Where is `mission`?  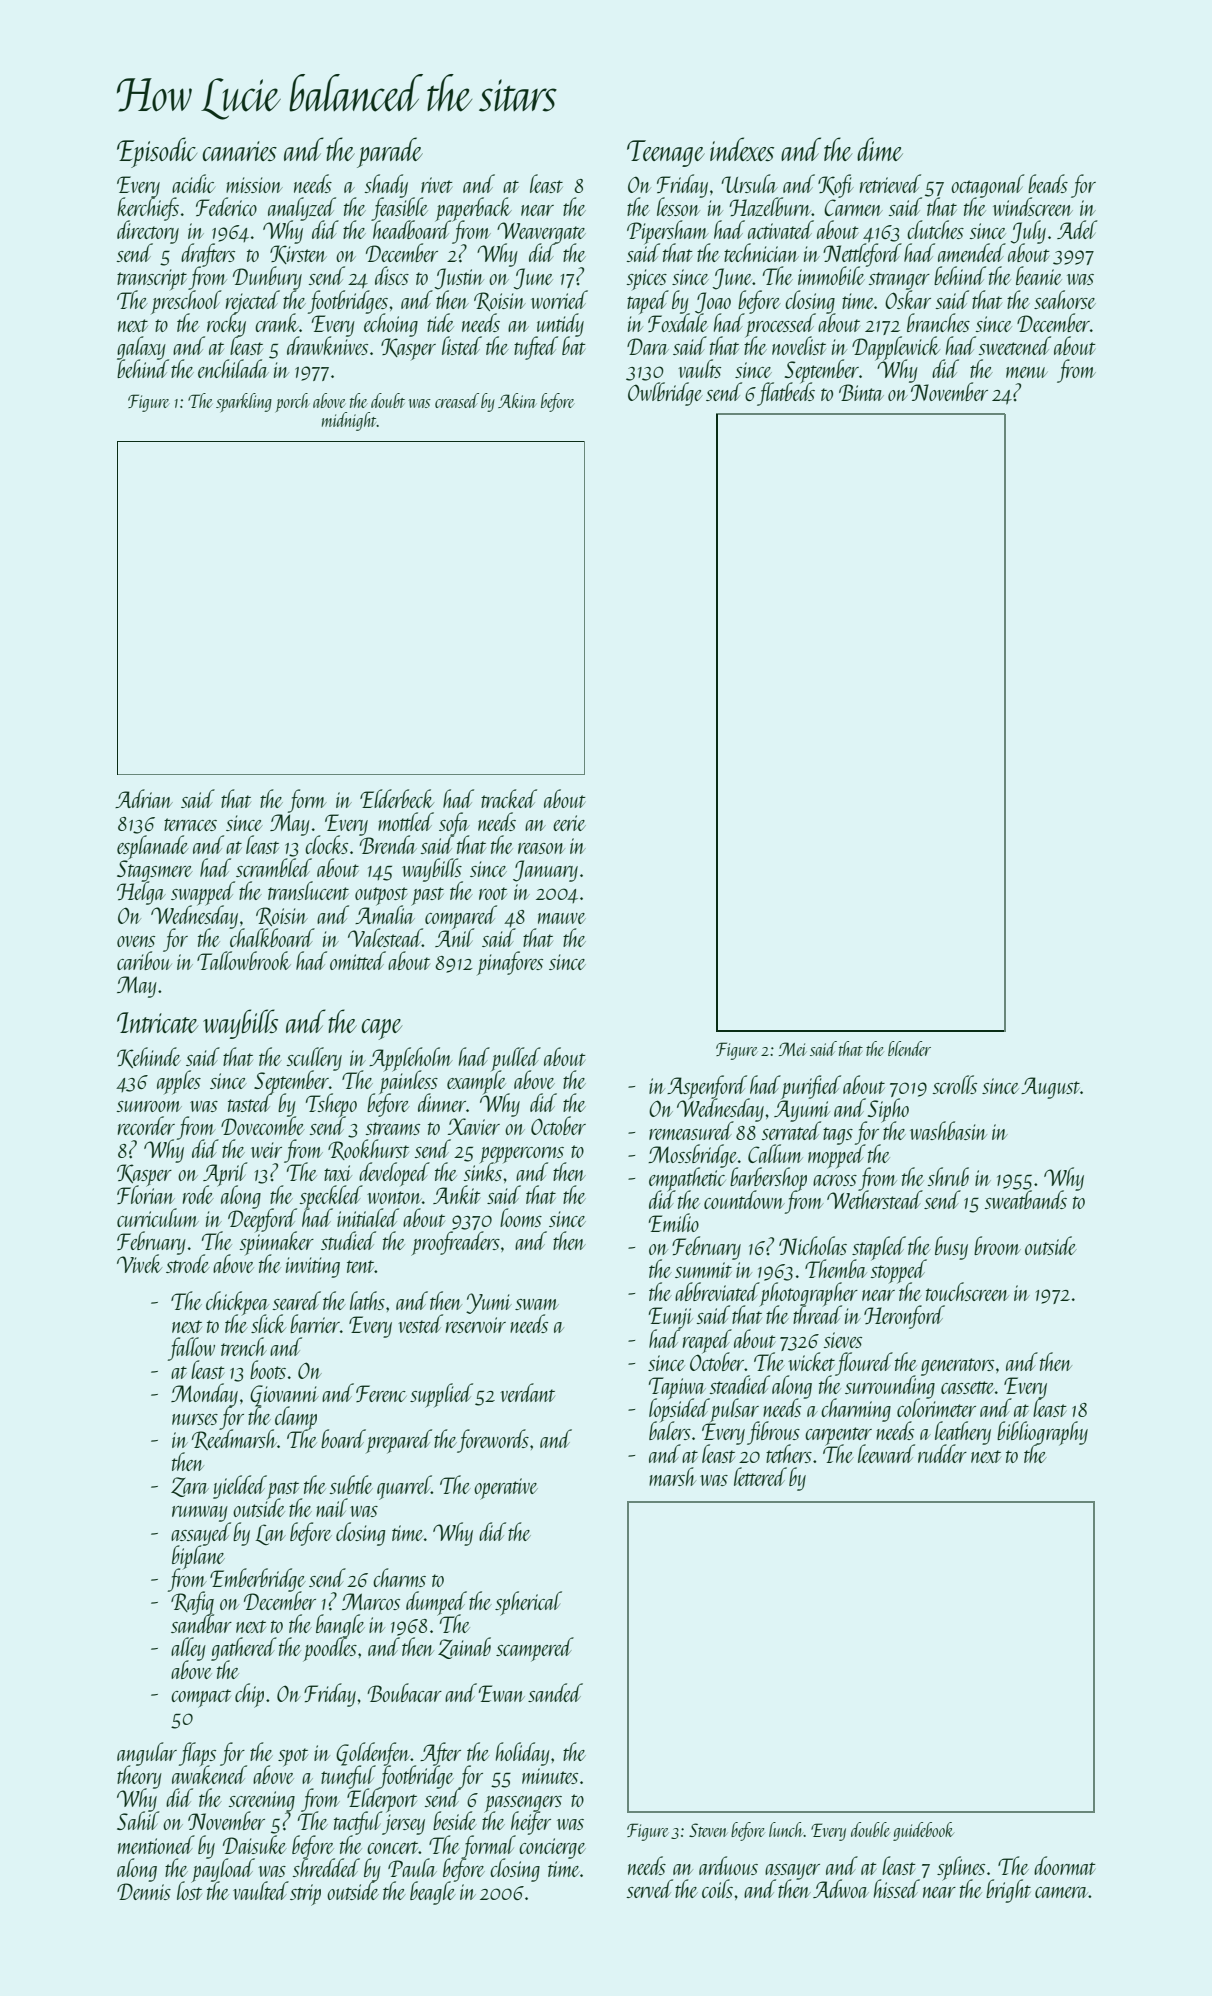
mission is located at coordinates (254, 185).
